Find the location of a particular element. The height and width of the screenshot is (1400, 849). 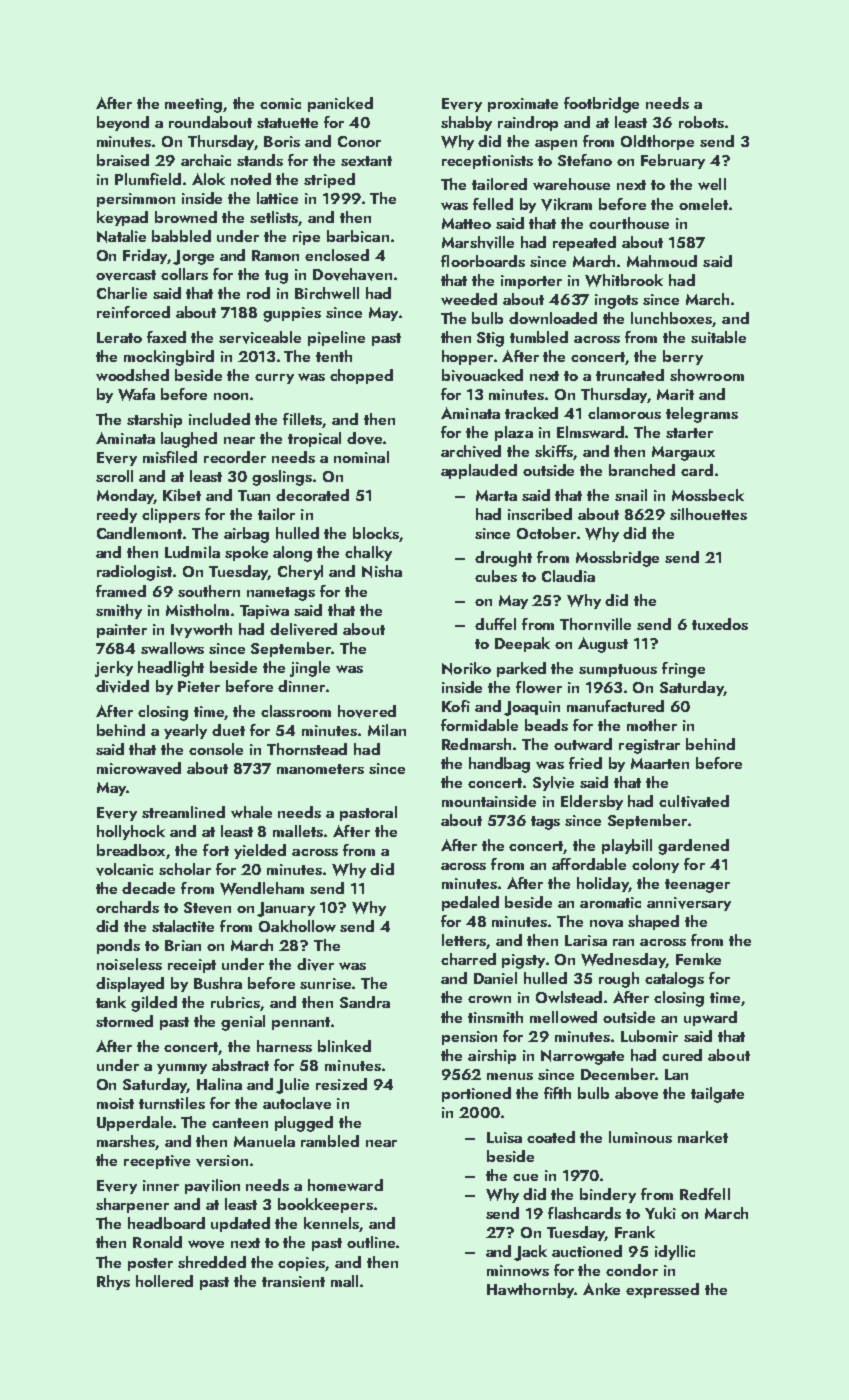

courthouse is located at coordinates (629, 223).
